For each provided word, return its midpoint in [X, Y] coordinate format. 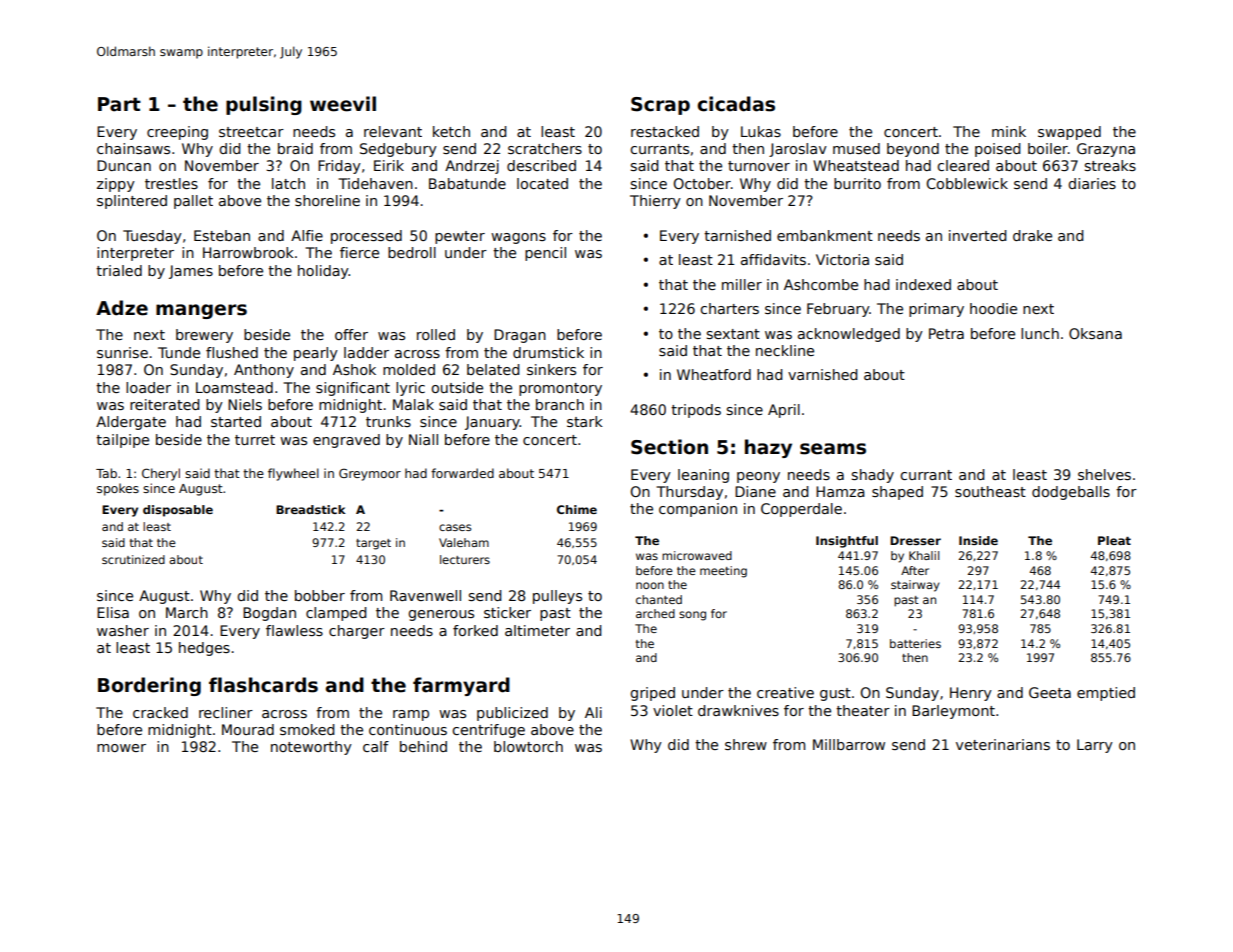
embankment [825, 235]
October [702, 183]
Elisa [113, 612]
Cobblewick [967, 183]
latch [288, 183]
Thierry [655, 202]
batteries [915, 643]
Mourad [248, 729]
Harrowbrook [248, 252]
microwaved [697, 555]
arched [655, 613]
